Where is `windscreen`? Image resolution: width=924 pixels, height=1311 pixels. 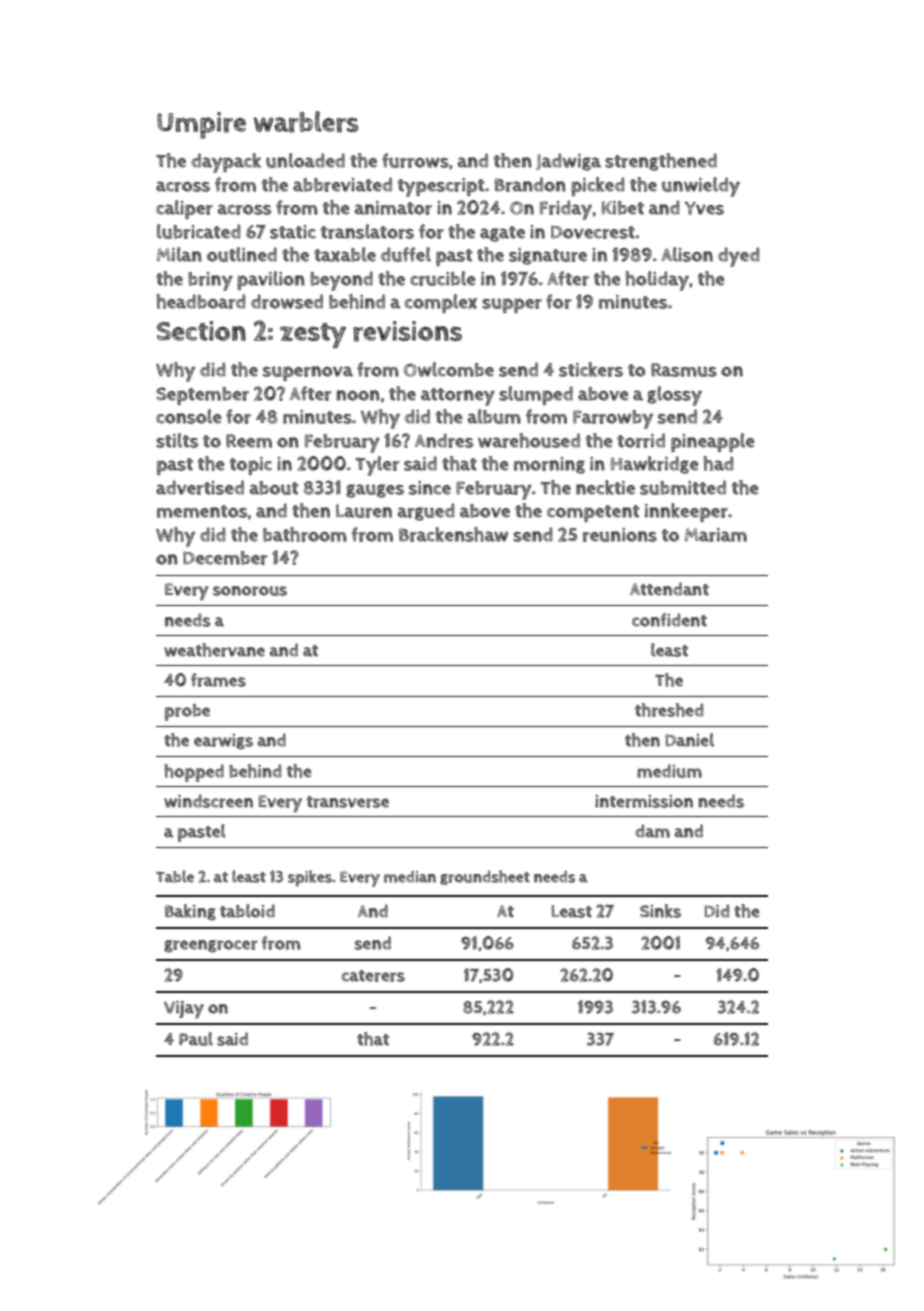 windscreen is located at coordinates (208, 801).
